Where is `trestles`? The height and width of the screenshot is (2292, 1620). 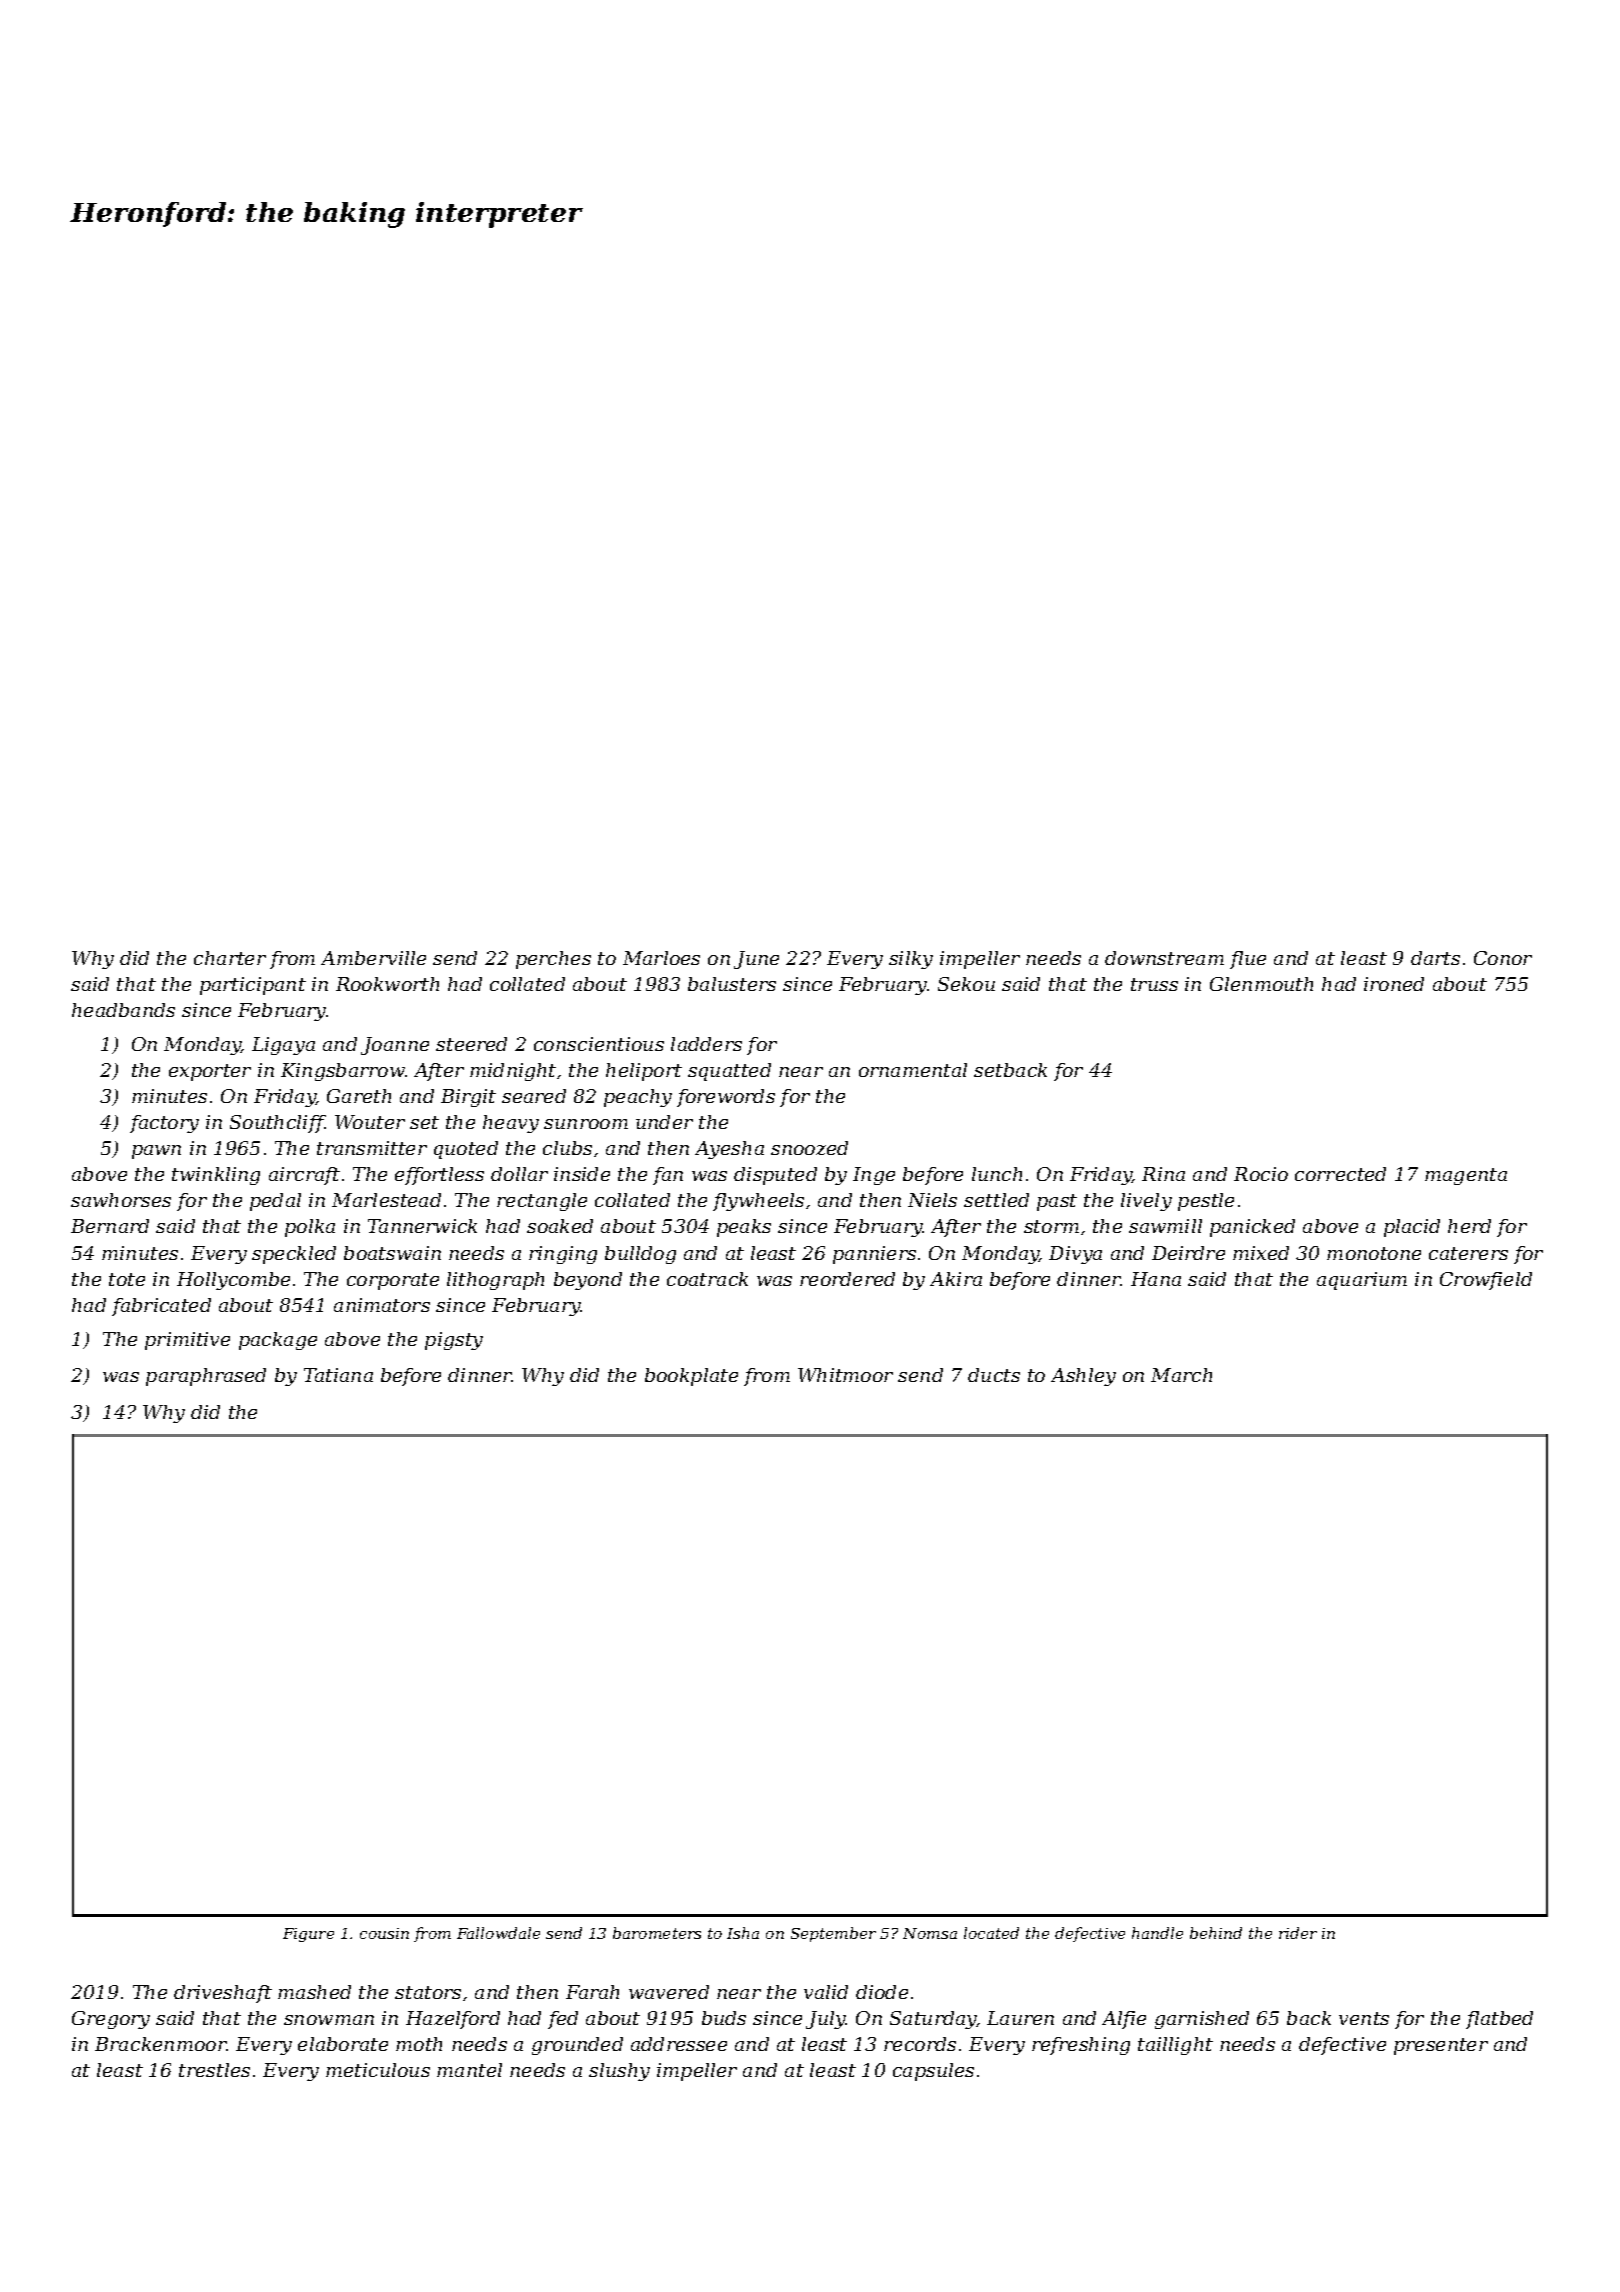
trestles is located at coordinates (214, 2070).
